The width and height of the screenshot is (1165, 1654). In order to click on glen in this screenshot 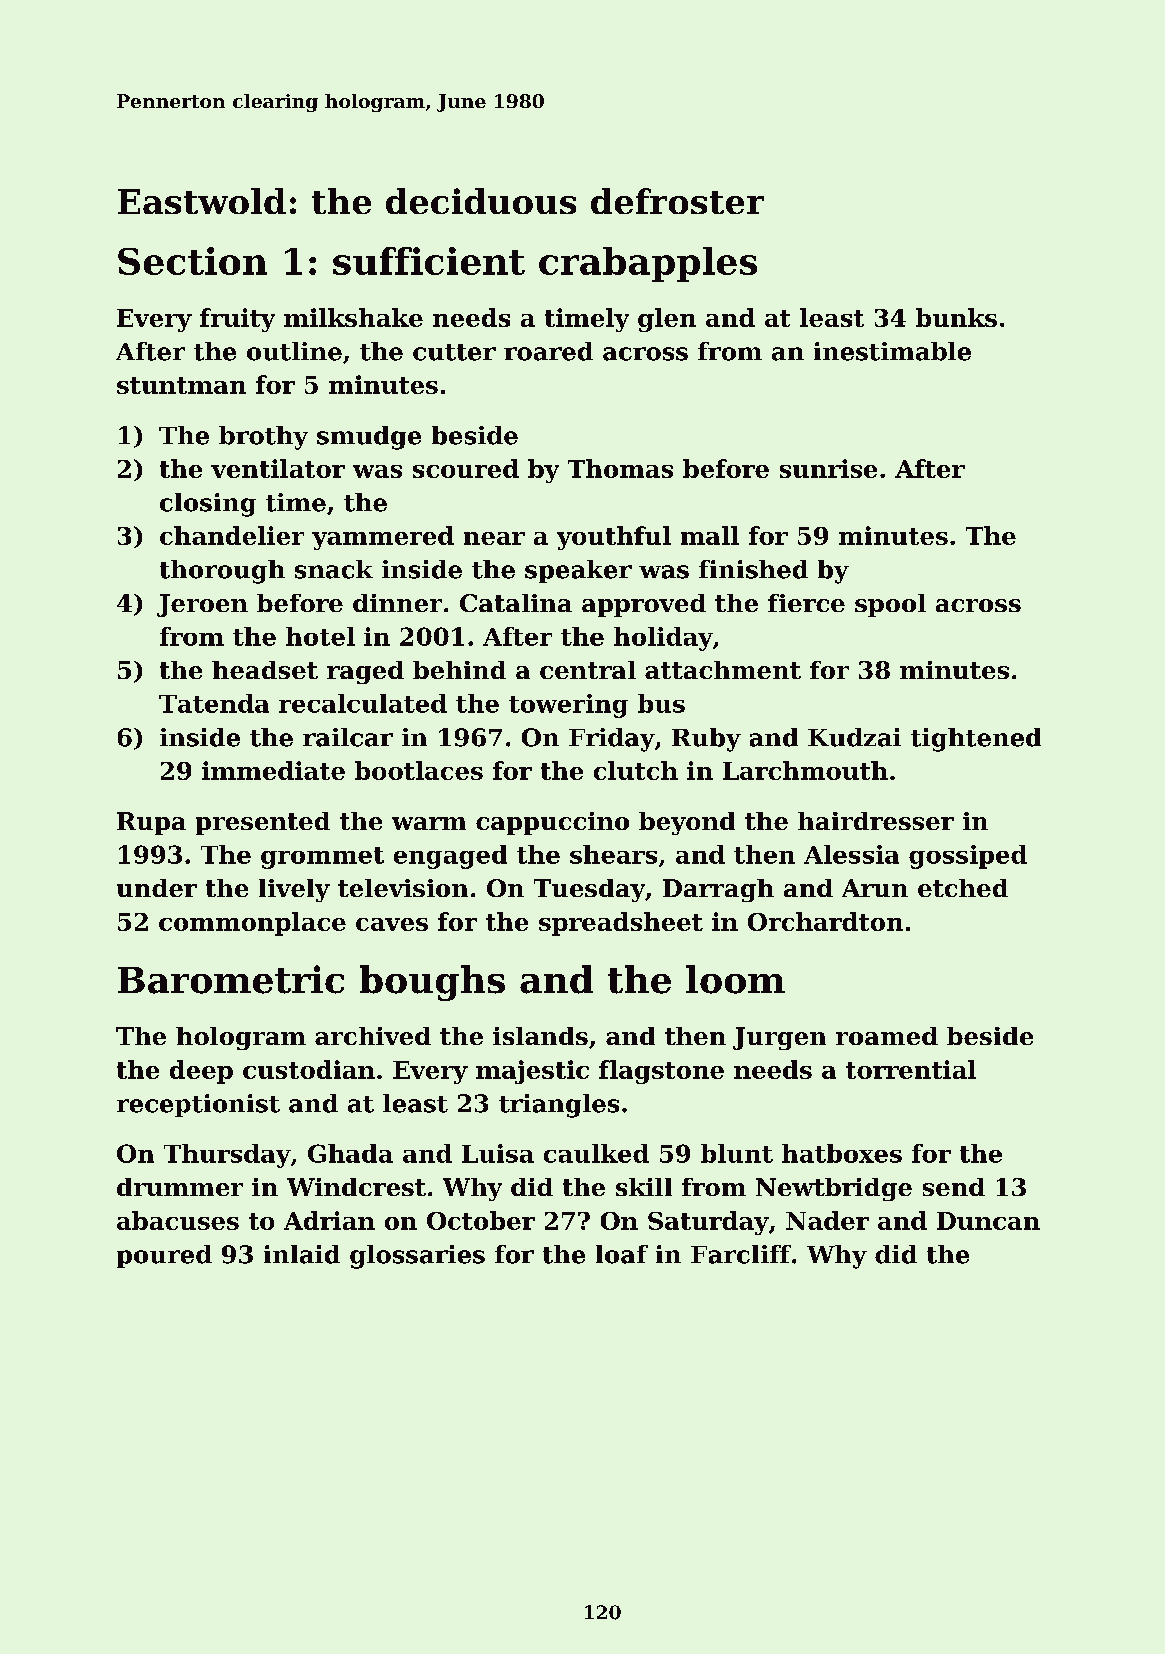, I will do `click(667, 320)`.
